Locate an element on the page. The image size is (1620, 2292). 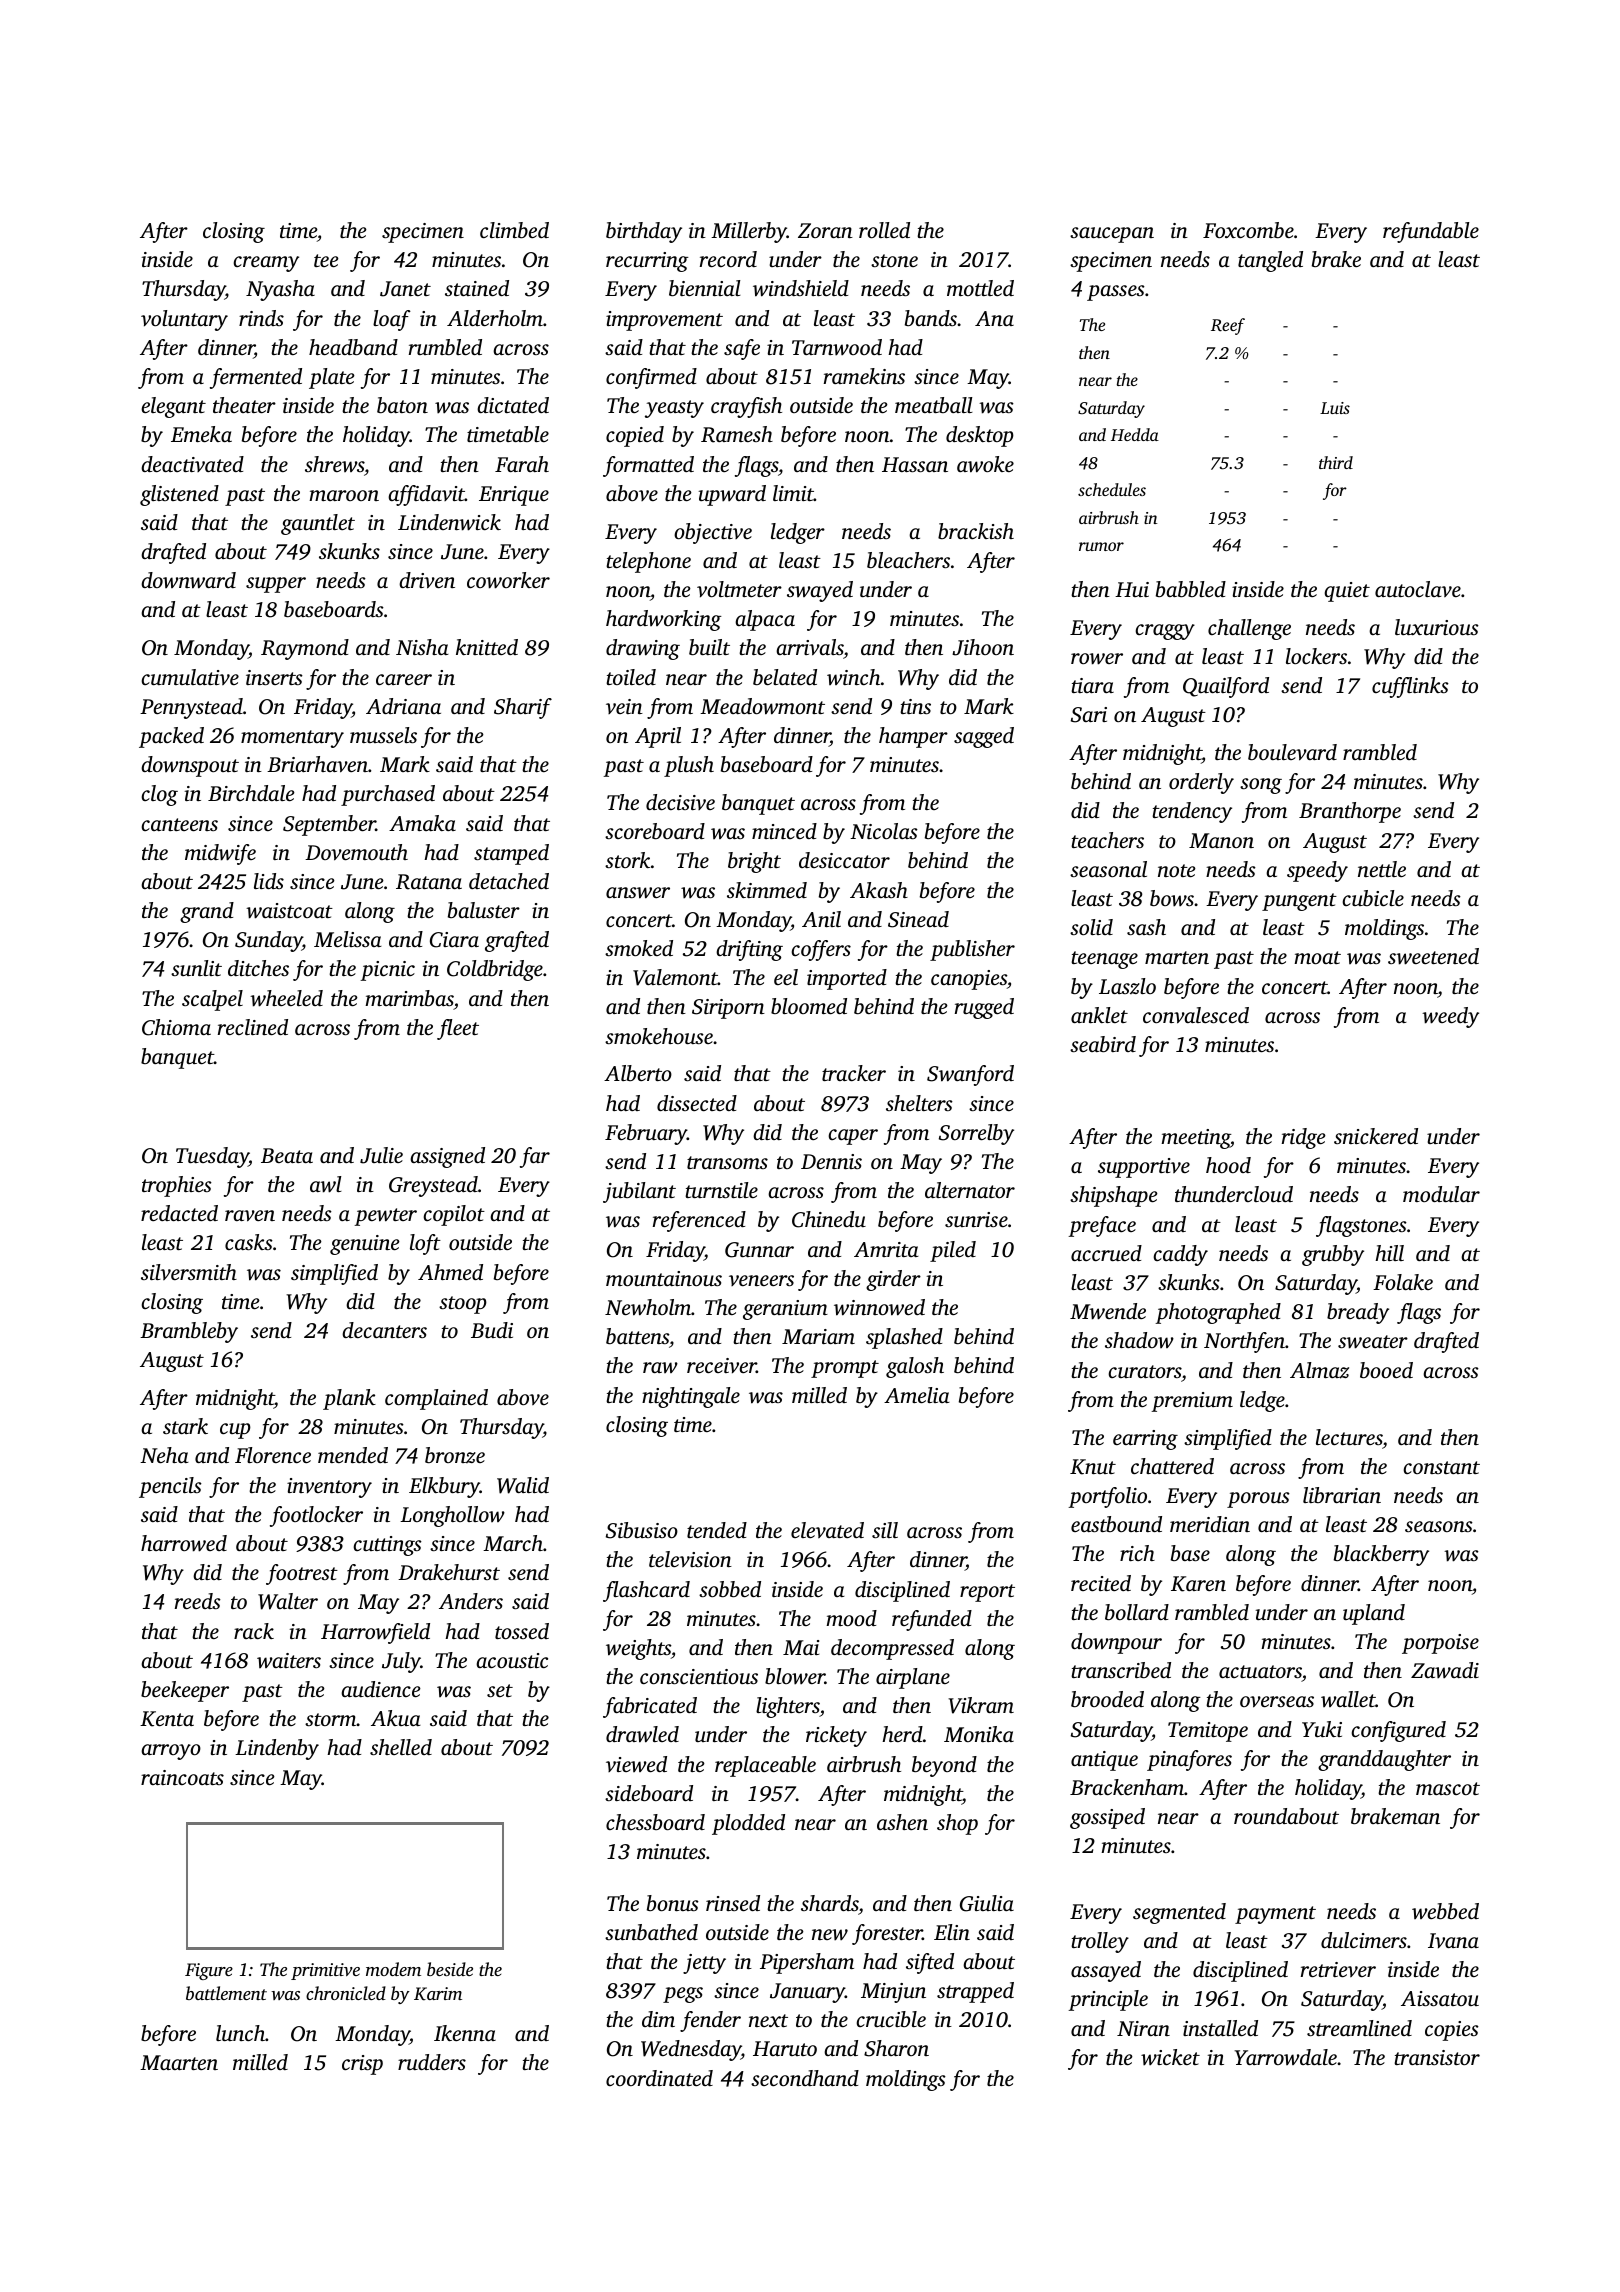
Northfen is located at coordinates (1244, 1342).
